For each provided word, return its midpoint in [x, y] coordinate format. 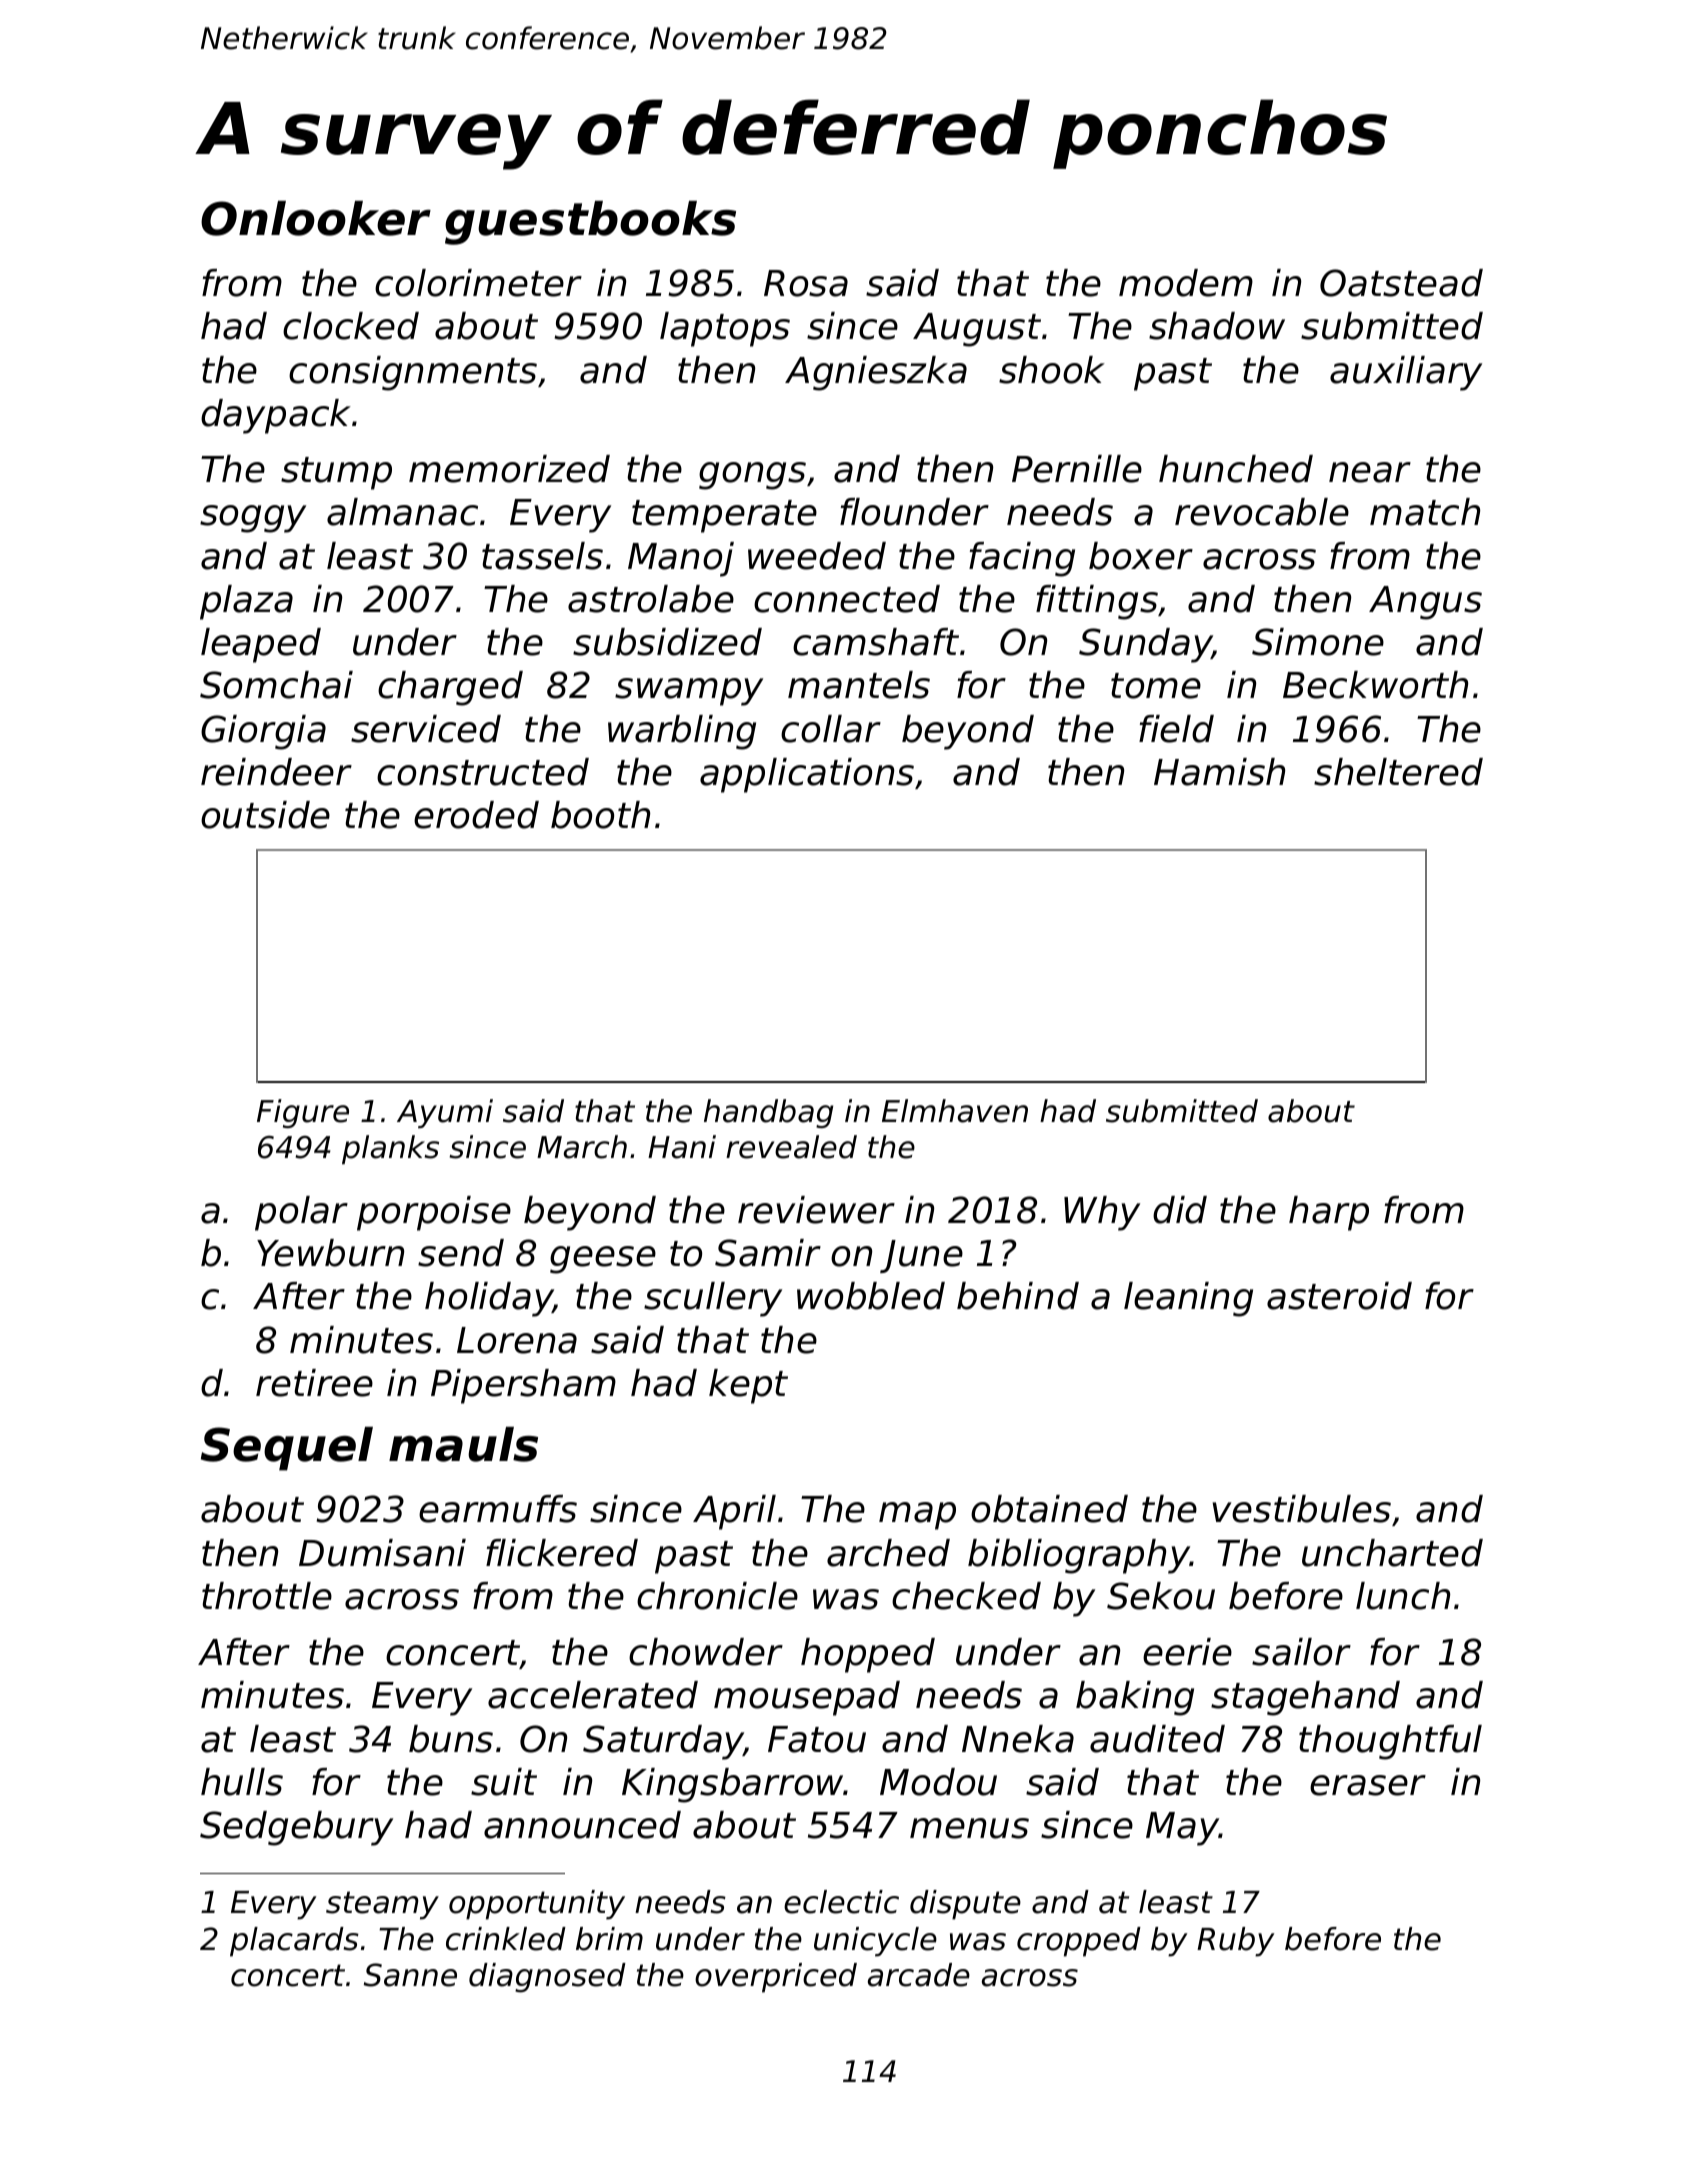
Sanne [410, 1975]
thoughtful [1390, 1742]
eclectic [841, 1902]
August [977, 330]
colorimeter [478, 283]
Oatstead [1401, 283]
